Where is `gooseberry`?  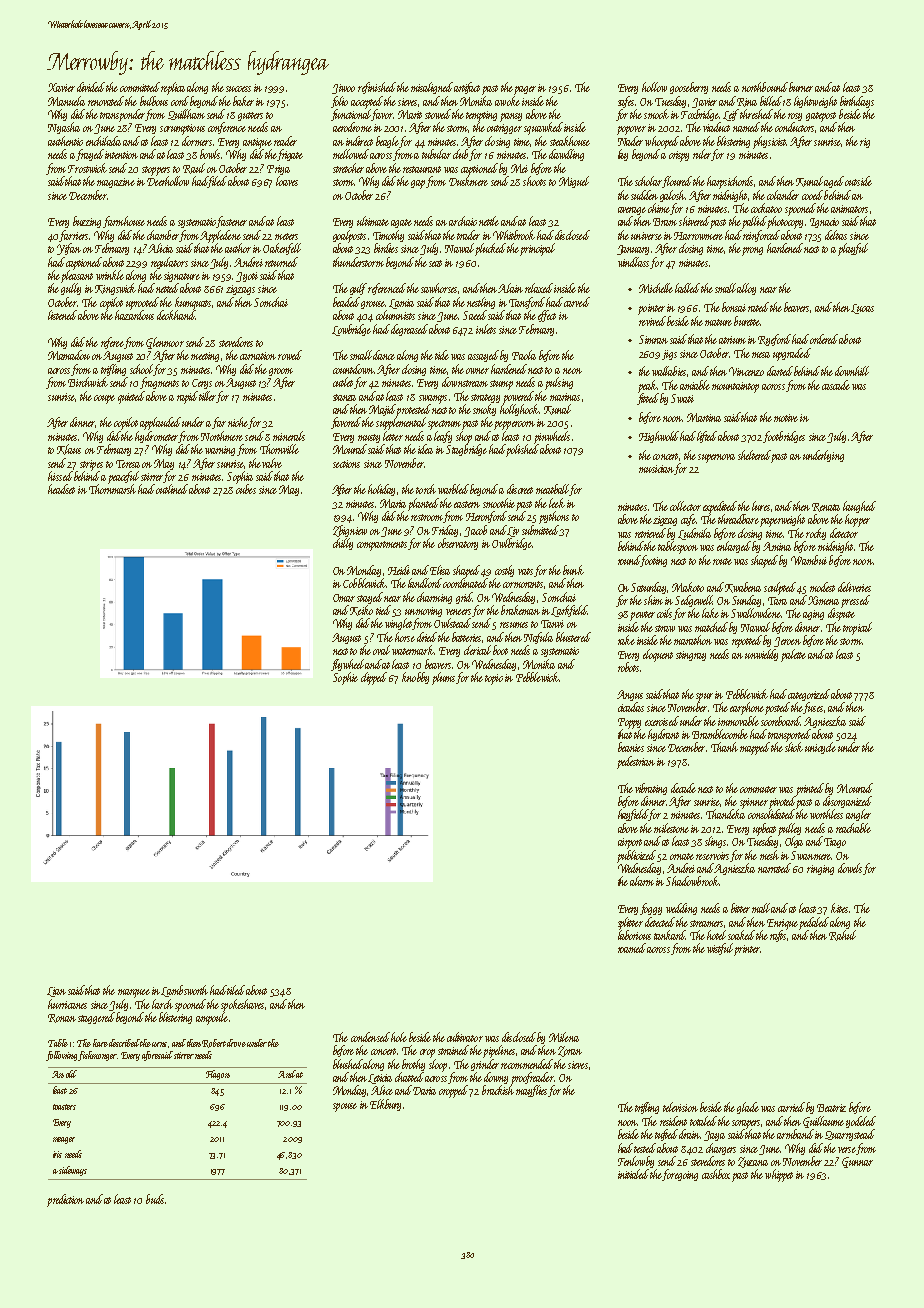 gooseberry is located at coordinates (689, 88).
